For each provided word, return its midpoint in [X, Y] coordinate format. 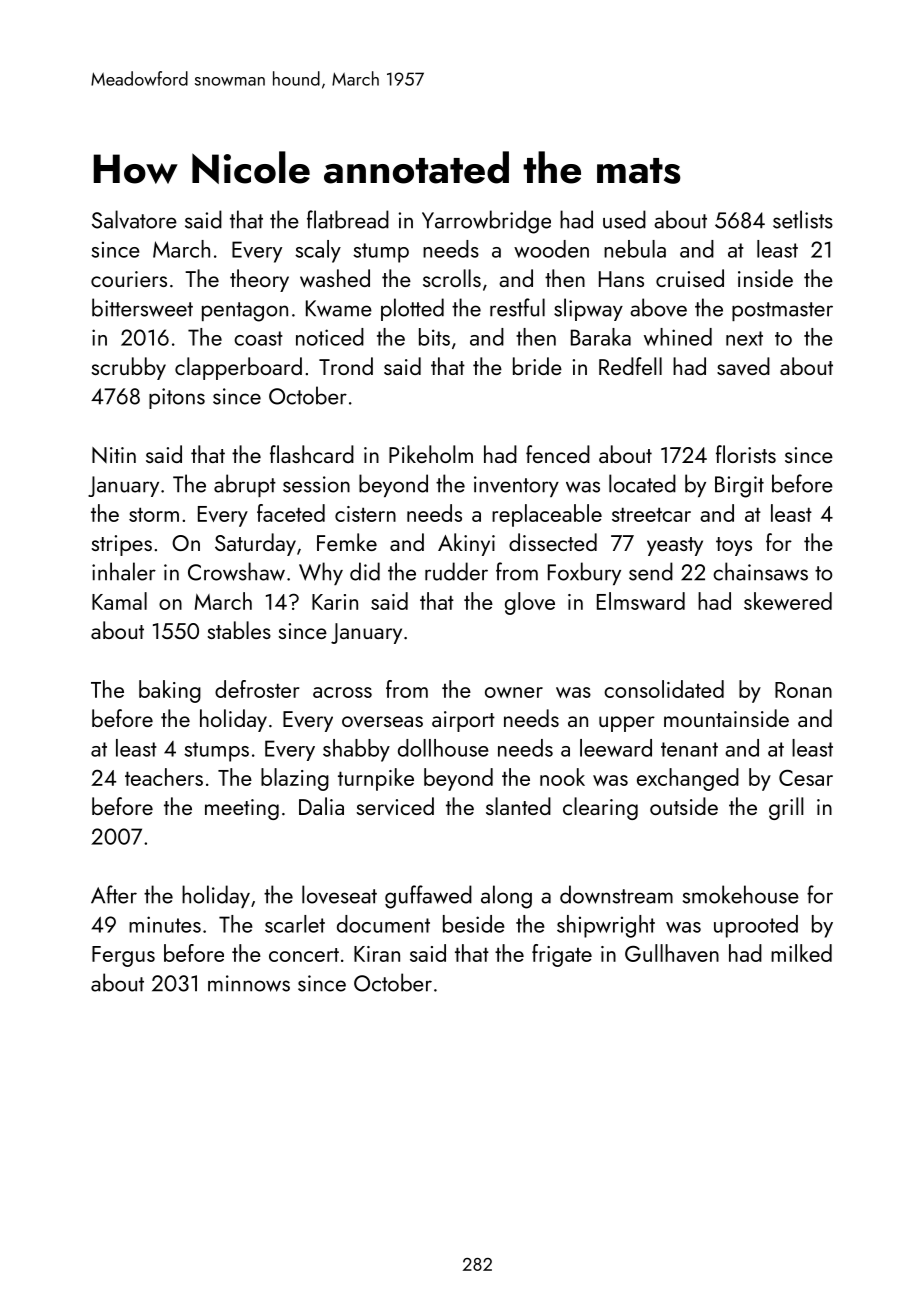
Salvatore [134, 219]
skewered [788, 601]
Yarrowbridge [486, 222]
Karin [335, 602]
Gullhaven [672, 953]
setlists [803, 219]
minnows [249, 983]
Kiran [377, 954]
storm [154, 514]
